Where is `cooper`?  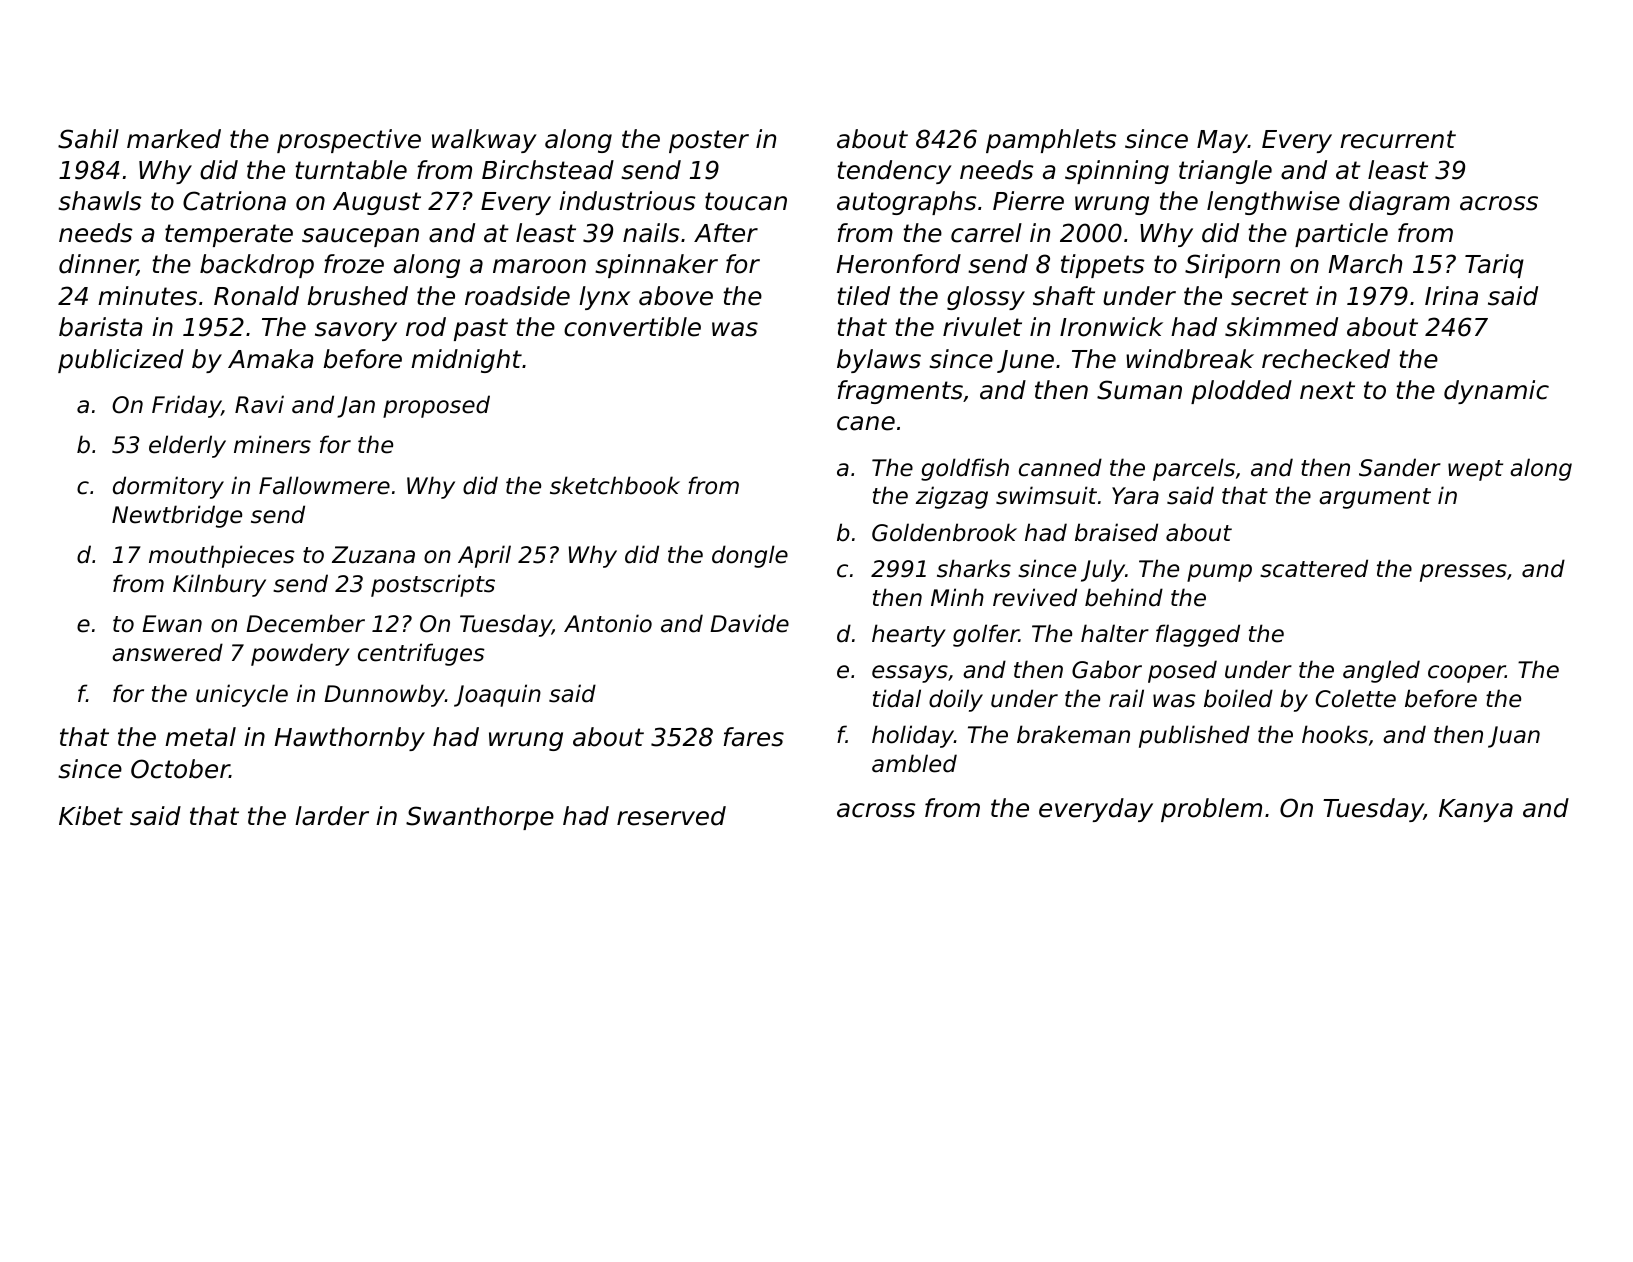 cooper is located at coordinates (1466, 674).
